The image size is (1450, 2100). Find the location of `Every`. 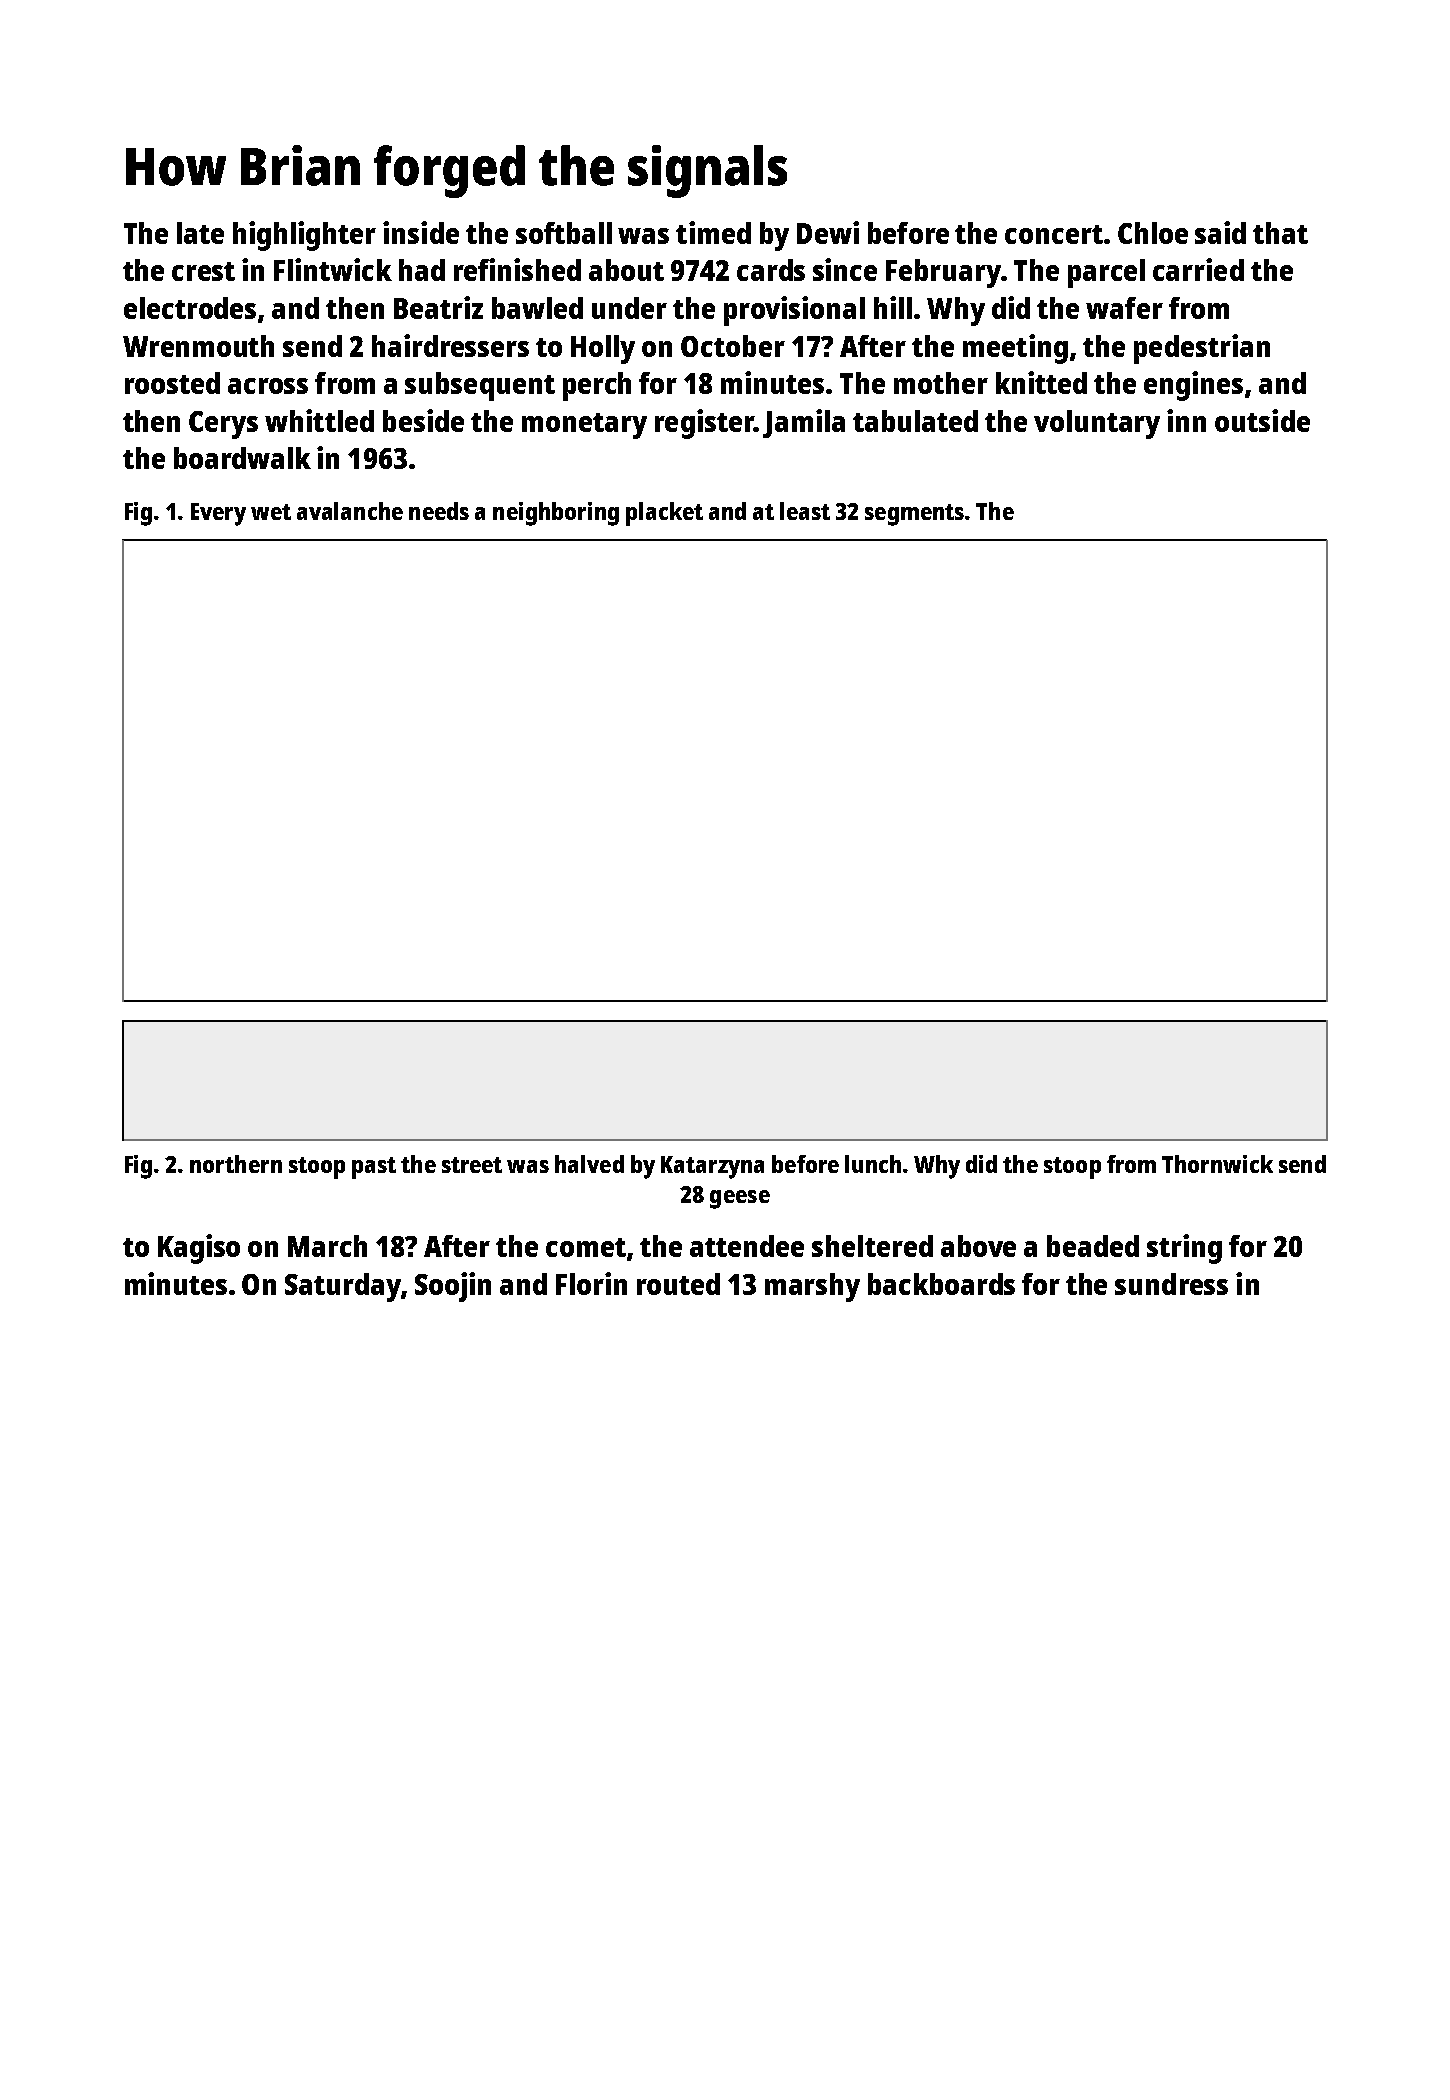

Every is located at coordinates (218, 514).
